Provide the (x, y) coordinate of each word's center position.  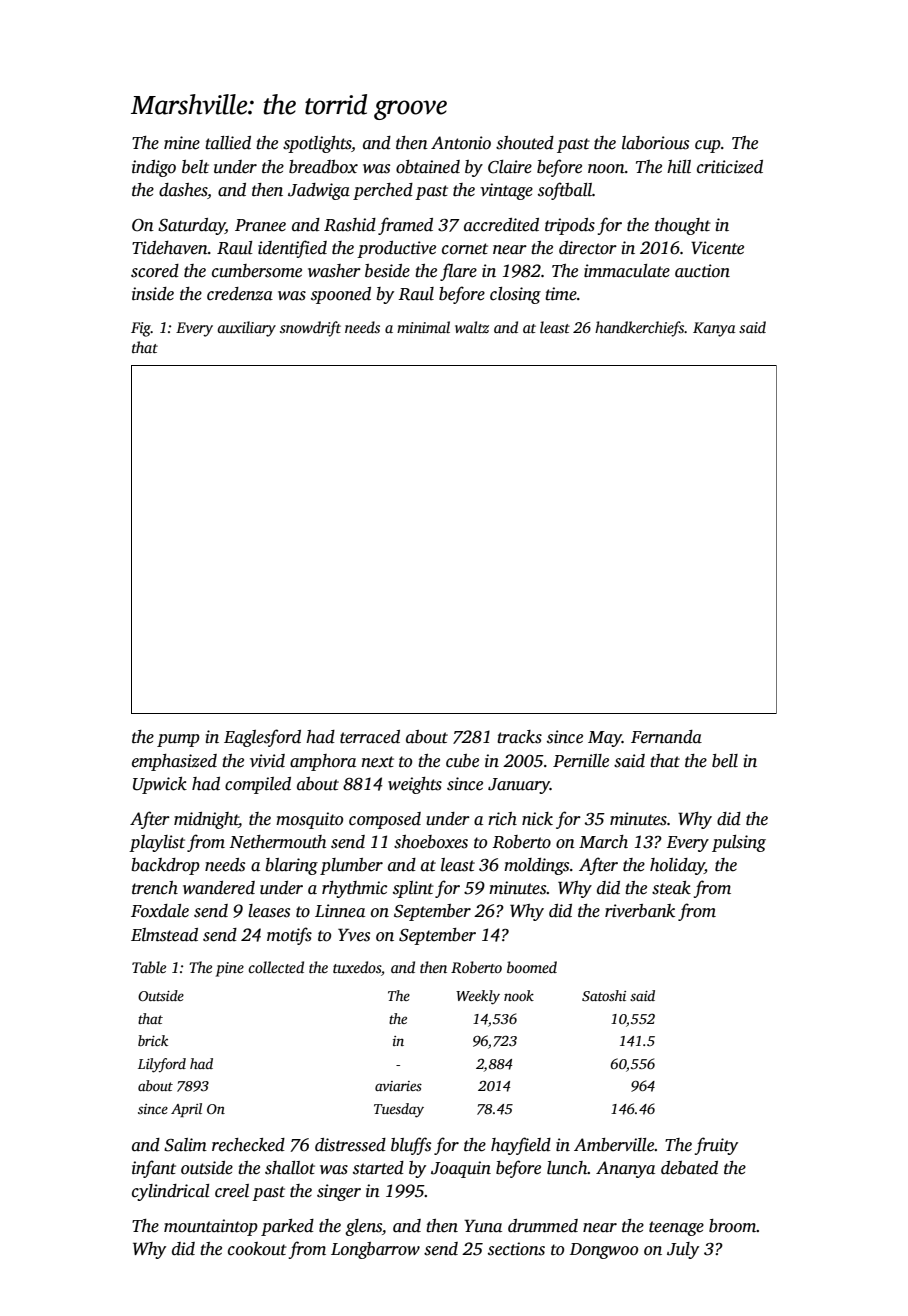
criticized (730, 167)
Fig (141, 329)
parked (287, 1227)
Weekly (478, 997)
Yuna (483, 1226)
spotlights (317, 144)
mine (182, 143)
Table (149, 967)
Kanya (714, 329)
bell (725, 761)
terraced (370, 737)
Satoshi (604, 995)
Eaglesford (262, 738)
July (683, 1250)
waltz (472, 327)
